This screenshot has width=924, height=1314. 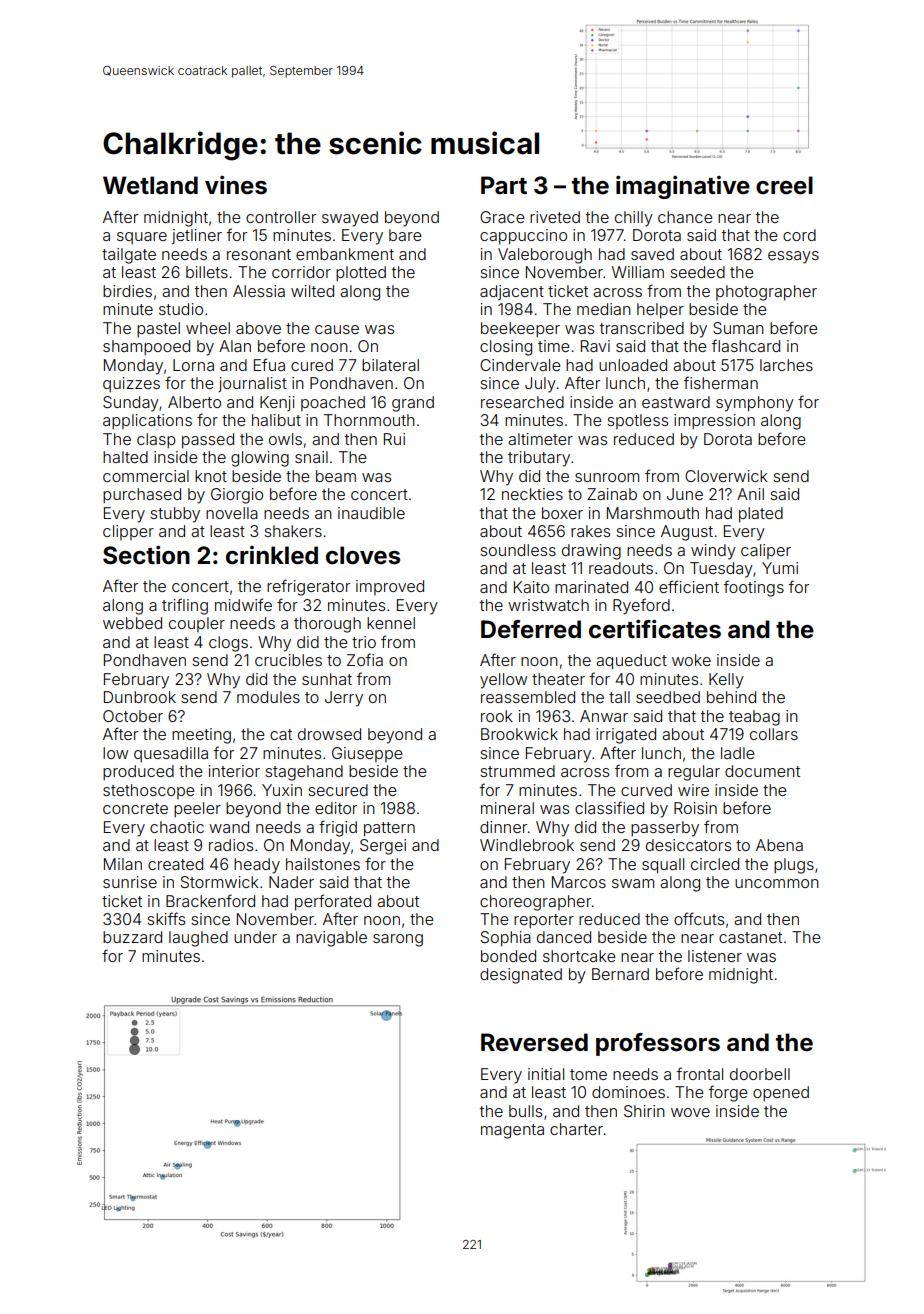 I want to click on Part, so click(x=504, y=185).
